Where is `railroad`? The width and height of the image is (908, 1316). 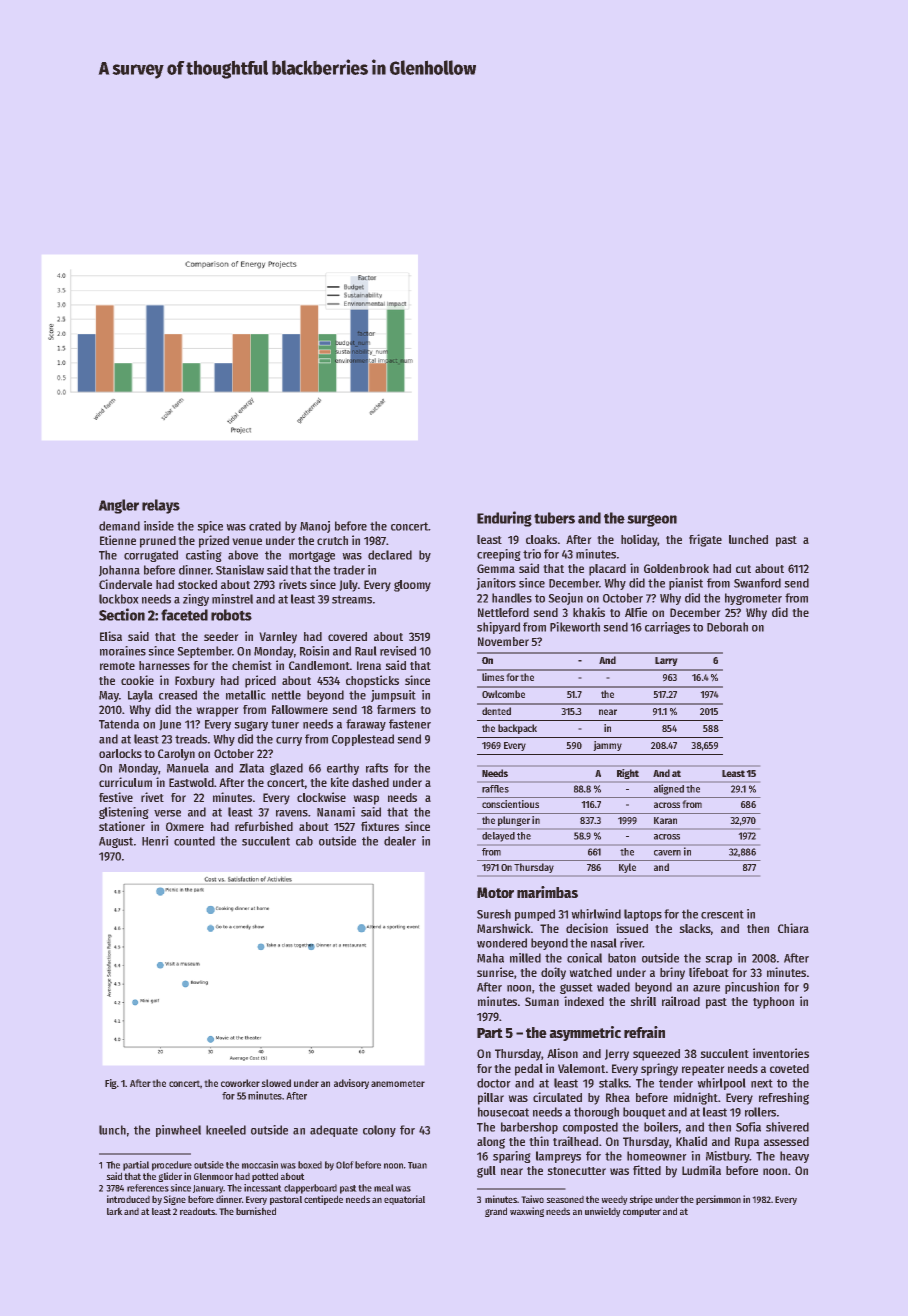
railroad is located at coordinates (681, 1001).
